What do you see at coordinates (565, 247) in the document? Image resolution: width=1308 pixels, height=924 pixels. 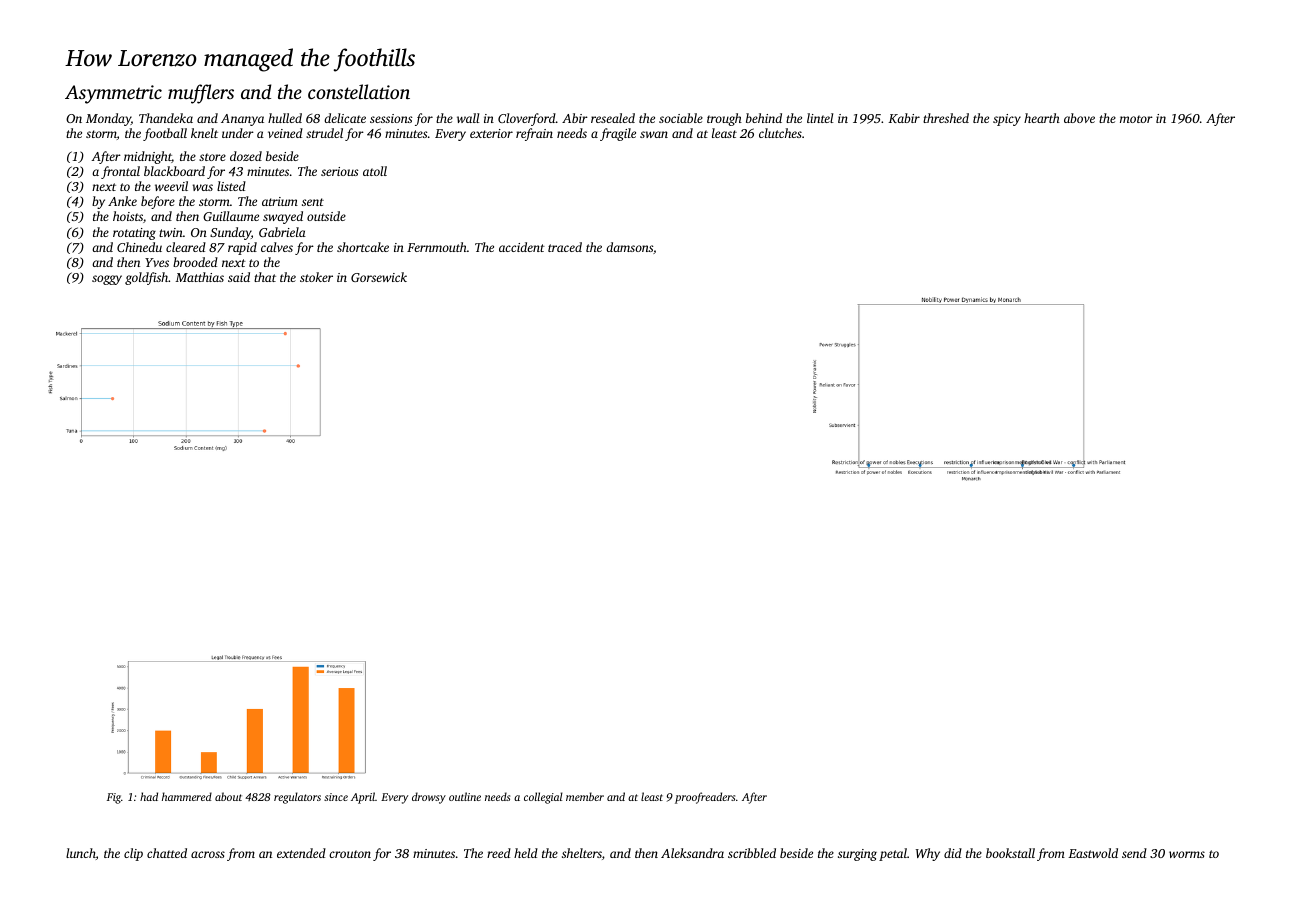 I see `traced` at bounding box center [565, 247].
